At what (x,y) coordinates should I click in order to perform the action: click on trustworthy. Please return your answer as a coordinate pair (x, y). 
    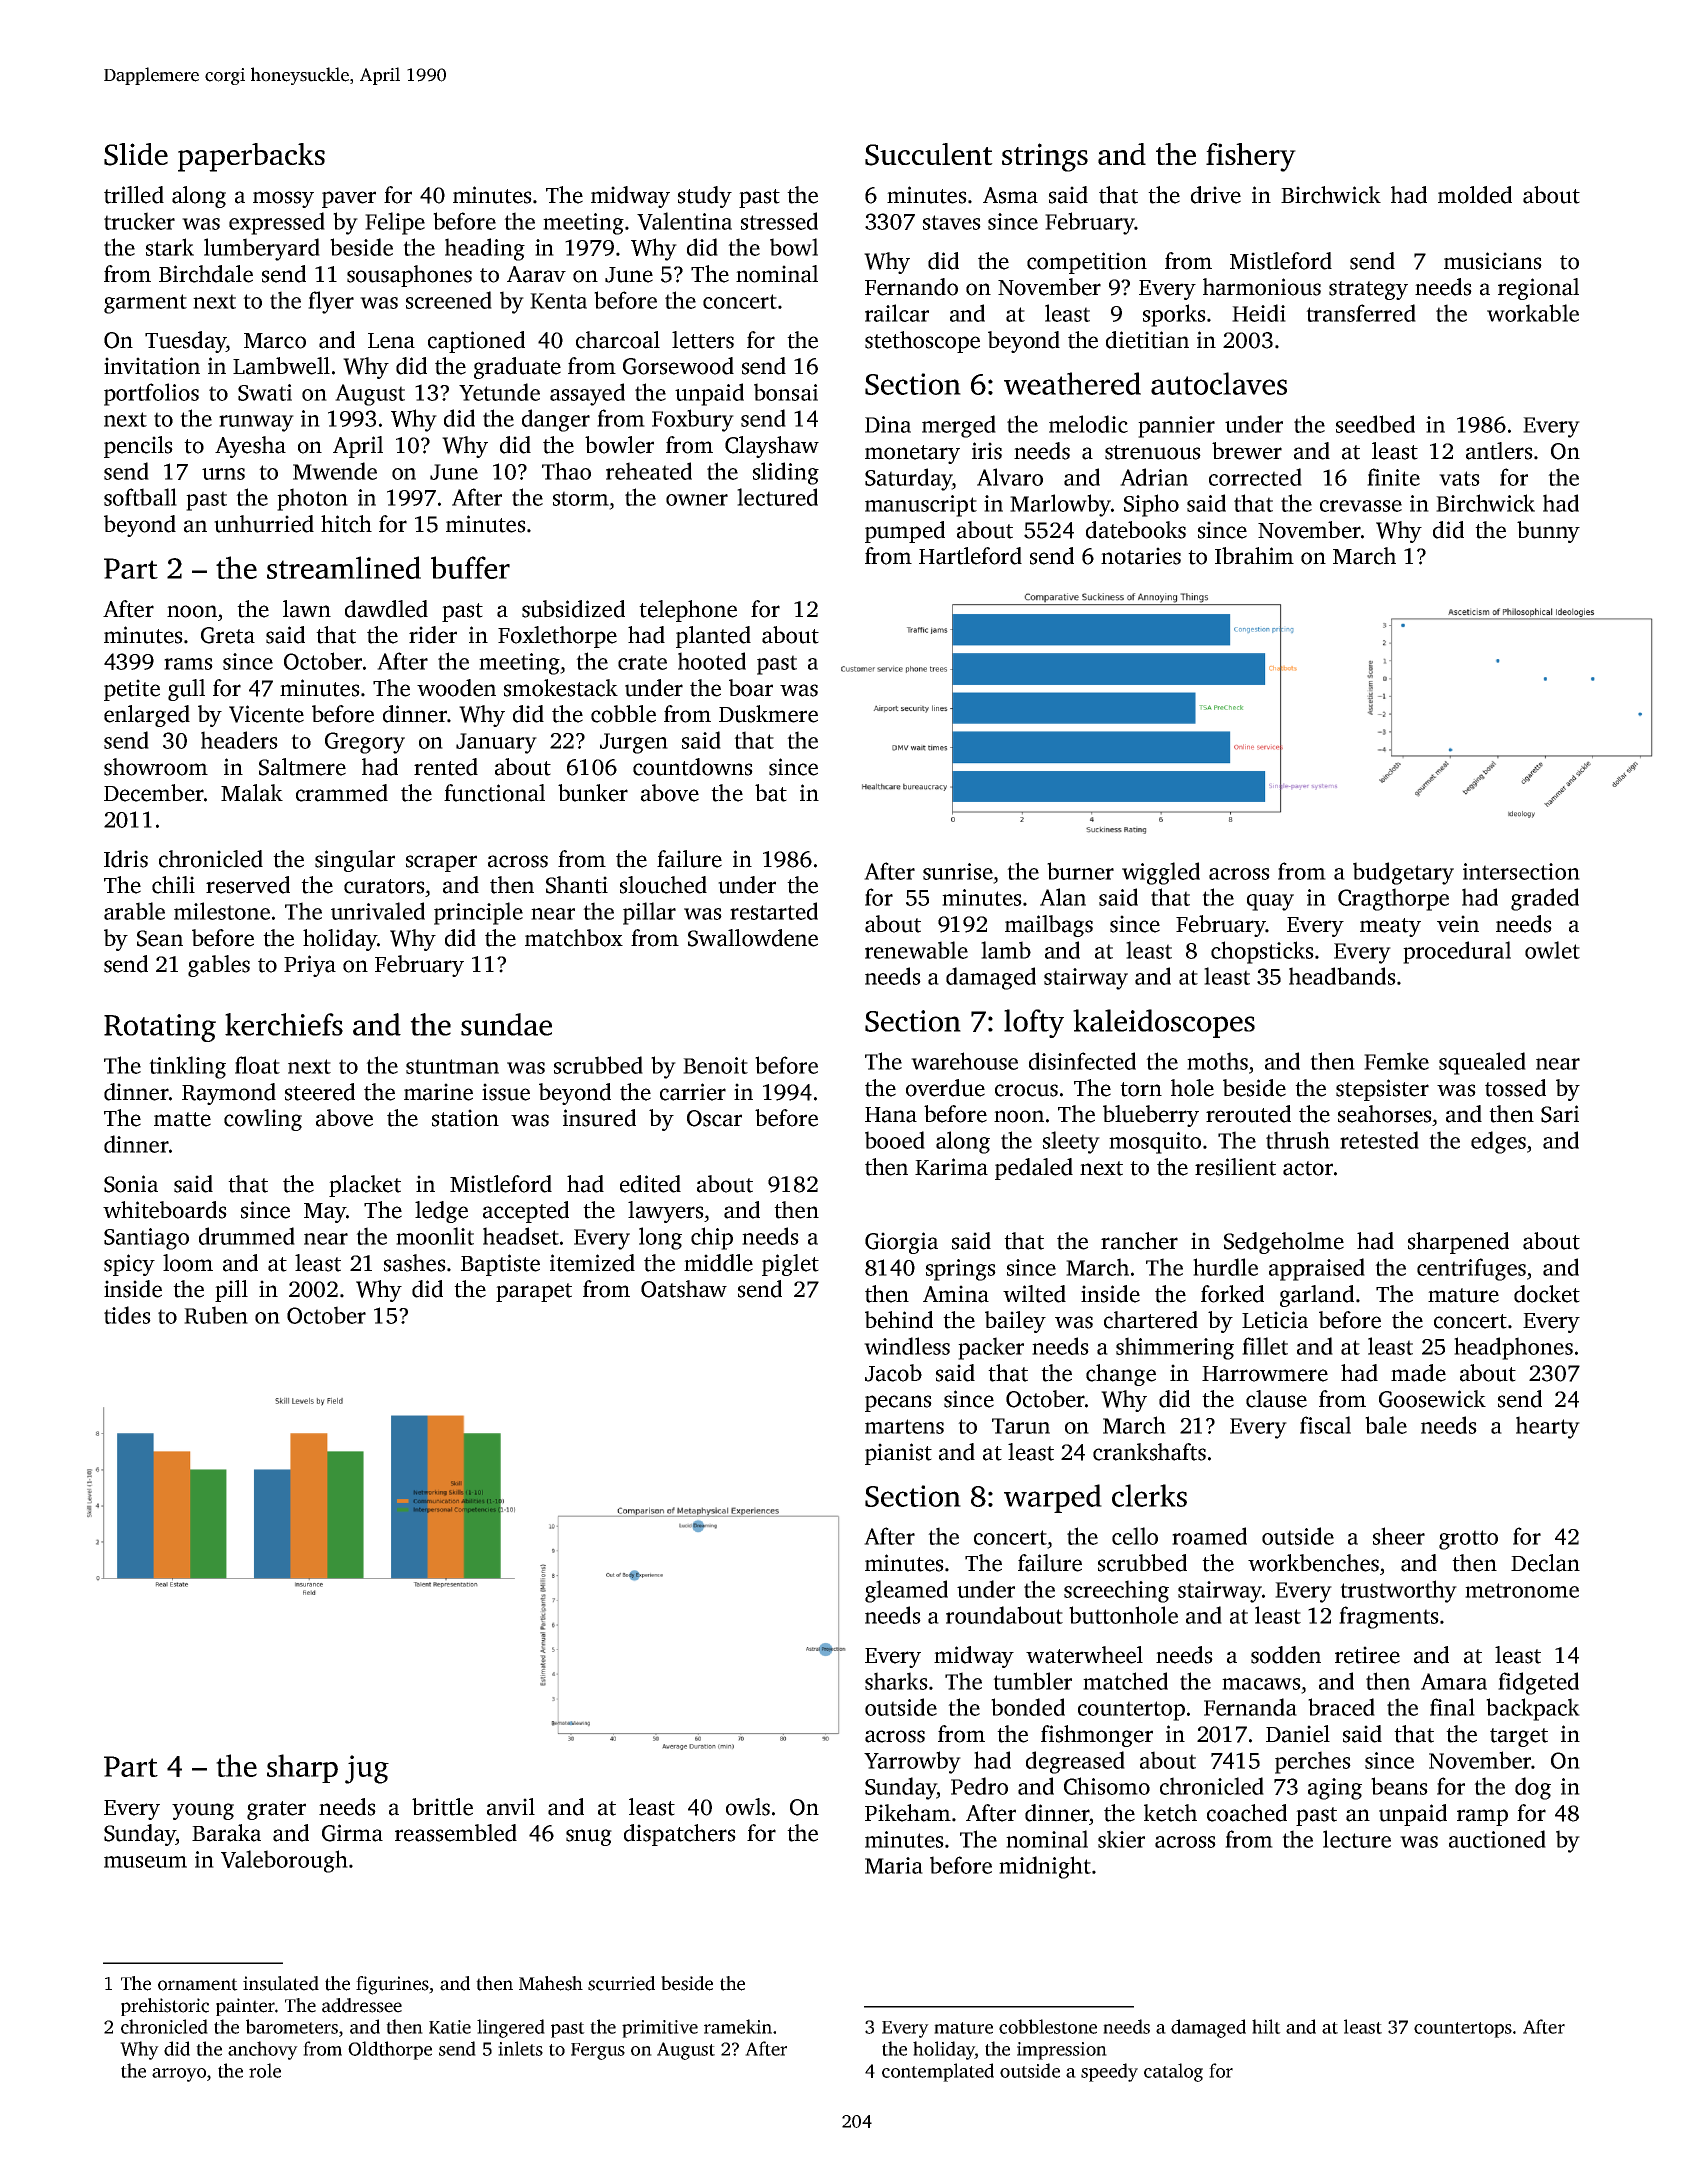
    Looking at the image, I should click on (1398, 1591).
